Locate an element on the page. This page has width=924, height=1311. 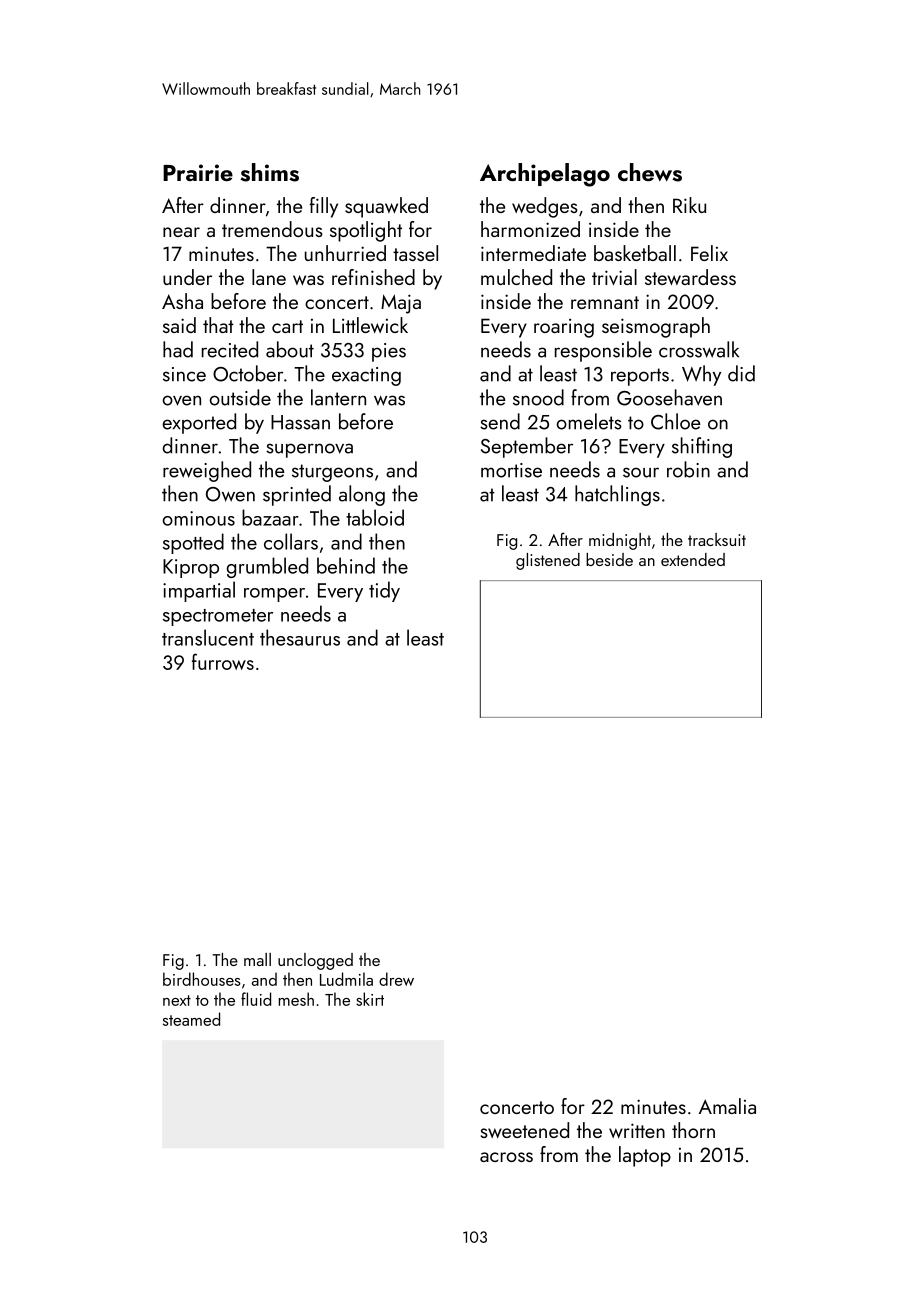
Amalia is located at coordinates (727, 1106).
